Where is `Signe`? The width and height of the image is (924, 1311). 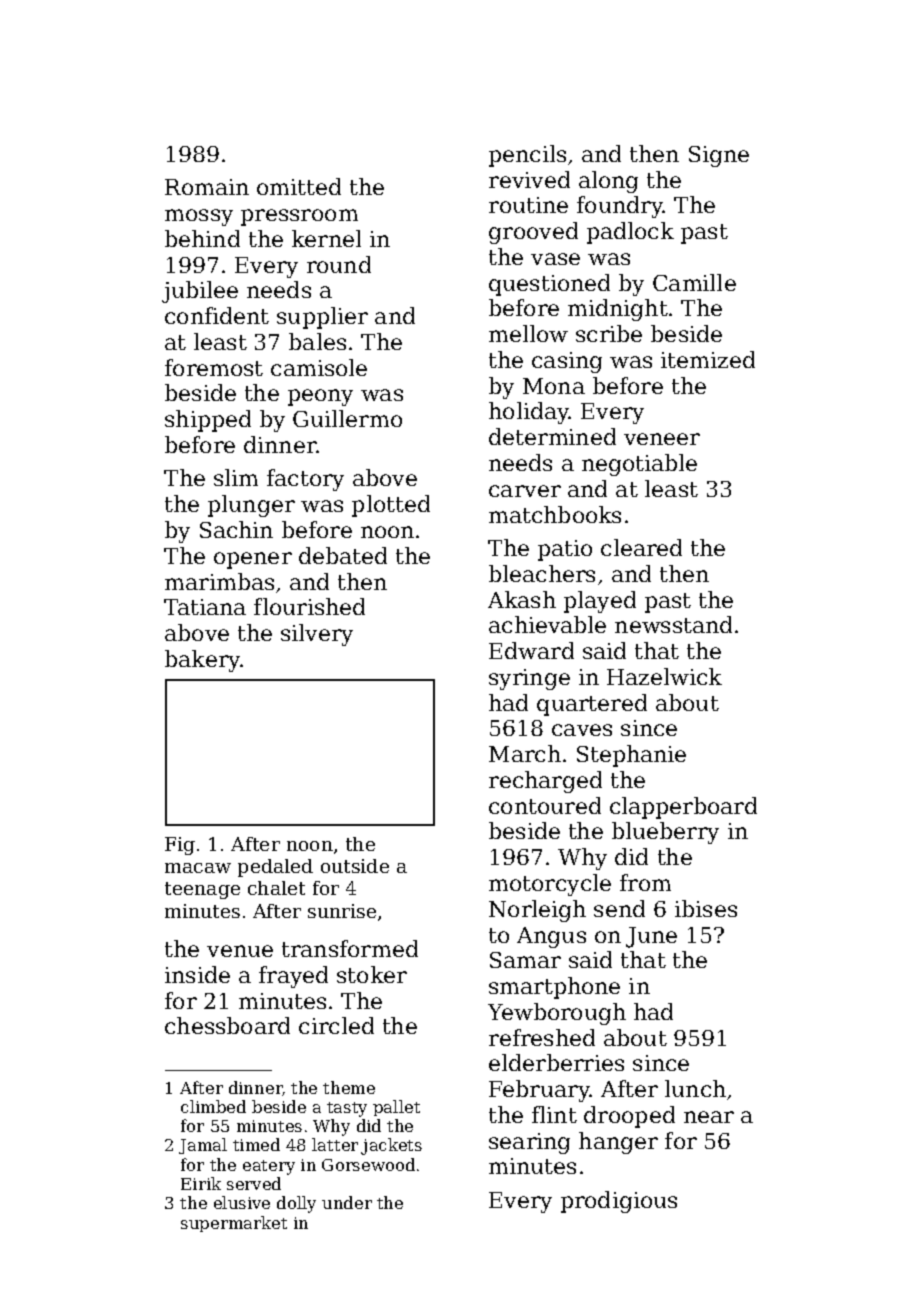
Signe is located at coordinates (719, 156).
